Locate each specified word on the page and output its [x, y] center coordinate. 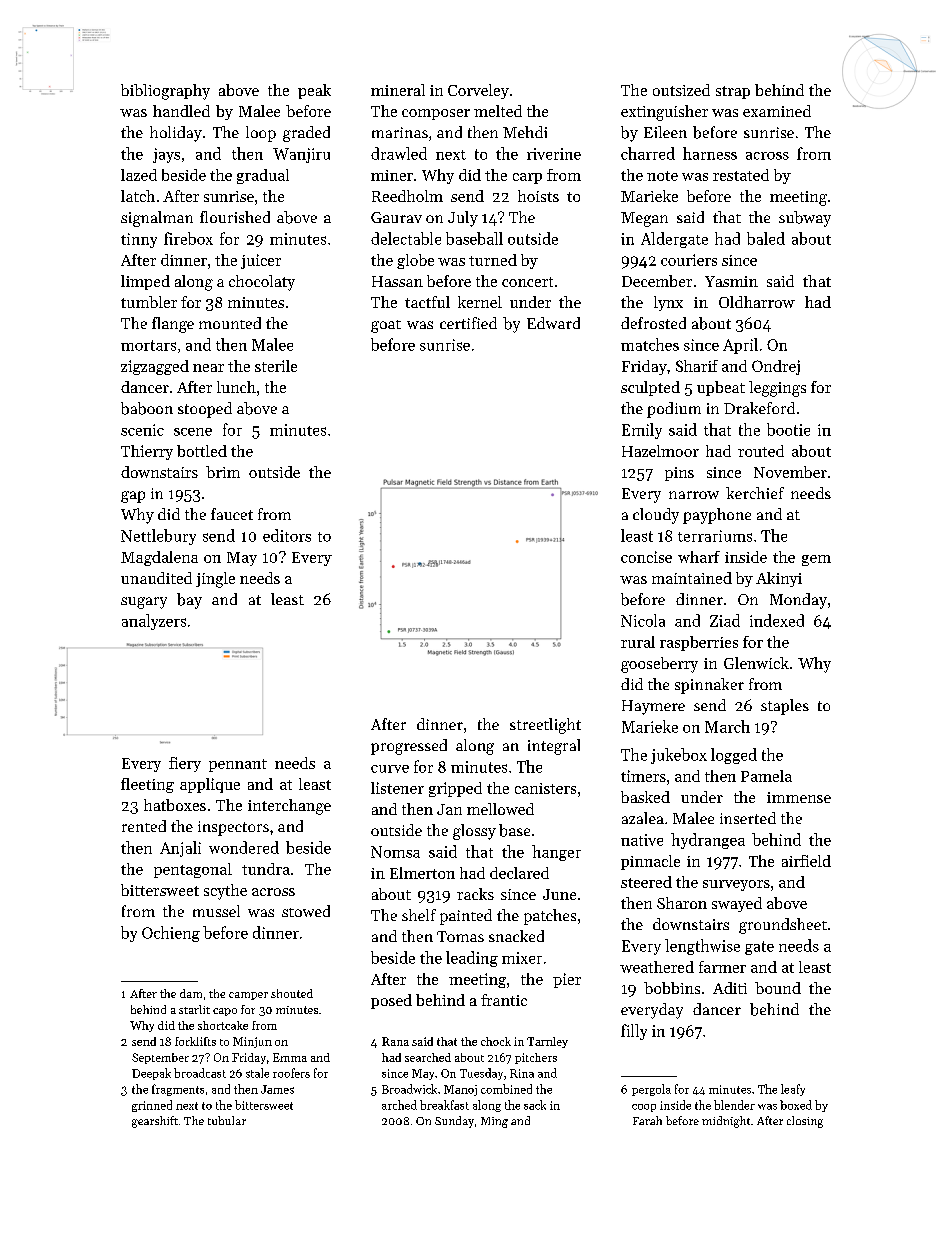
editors [287, 535]
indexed [777, 620]
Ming [494, 1122]
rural [638, 642]
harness [710, 153]
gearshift [155, 1122]
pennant [238, 765]
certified [468, 323]
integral [554, 747]
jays [166, 155]
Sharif [697, 366]
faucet [232, 514]
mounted [230, 323]
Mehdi [525, 132]
